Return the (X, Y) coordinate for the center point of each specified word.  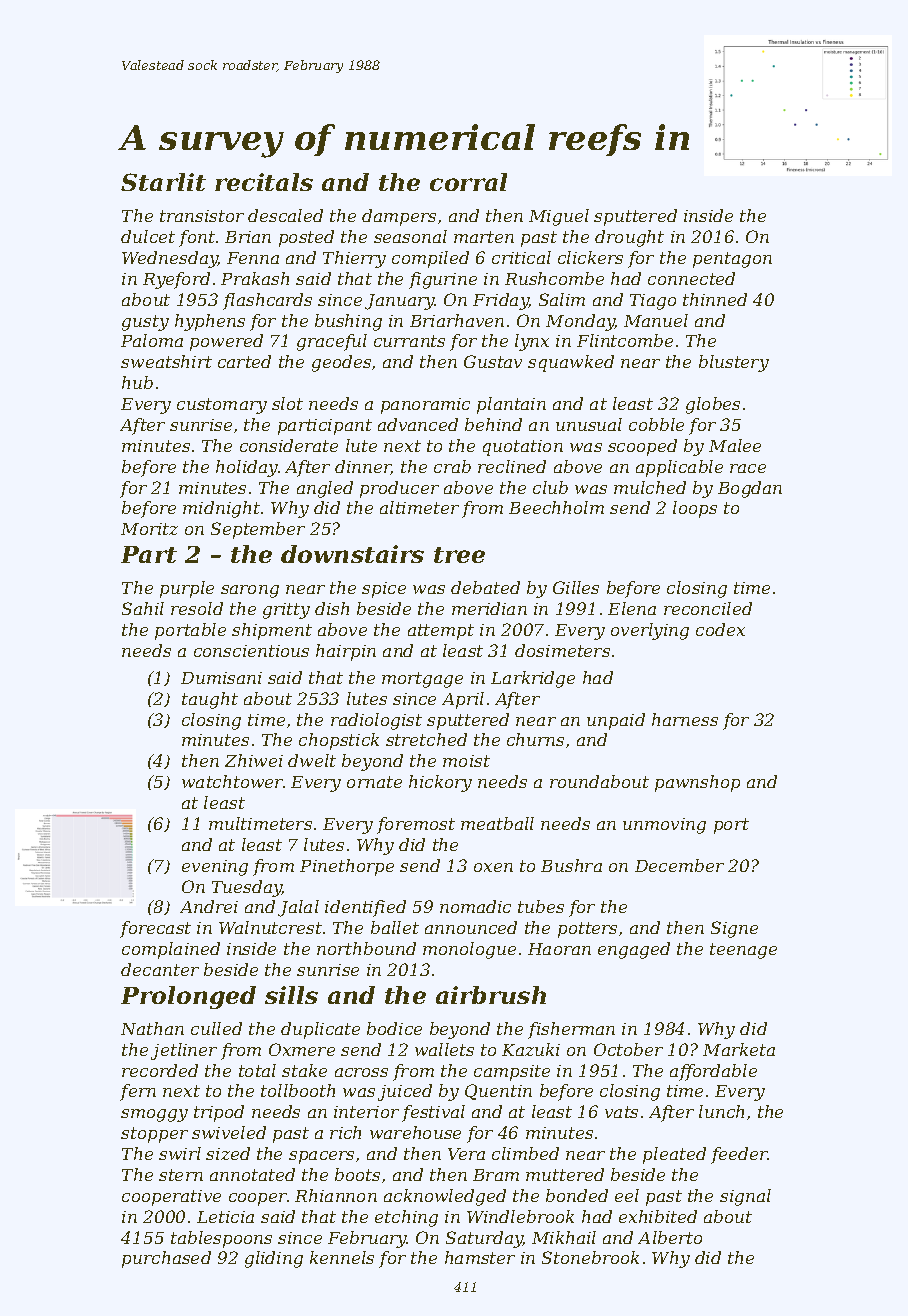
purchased (166, 1259)
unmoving (664, 826)
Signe (734, 929)
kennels (342, 1257)
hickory (440, 783)
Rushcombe (554, 278)
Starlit (163, 182)
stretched (426, 739)
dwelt (312, 760)
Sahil (143, 608)
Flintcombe (625, 340)
